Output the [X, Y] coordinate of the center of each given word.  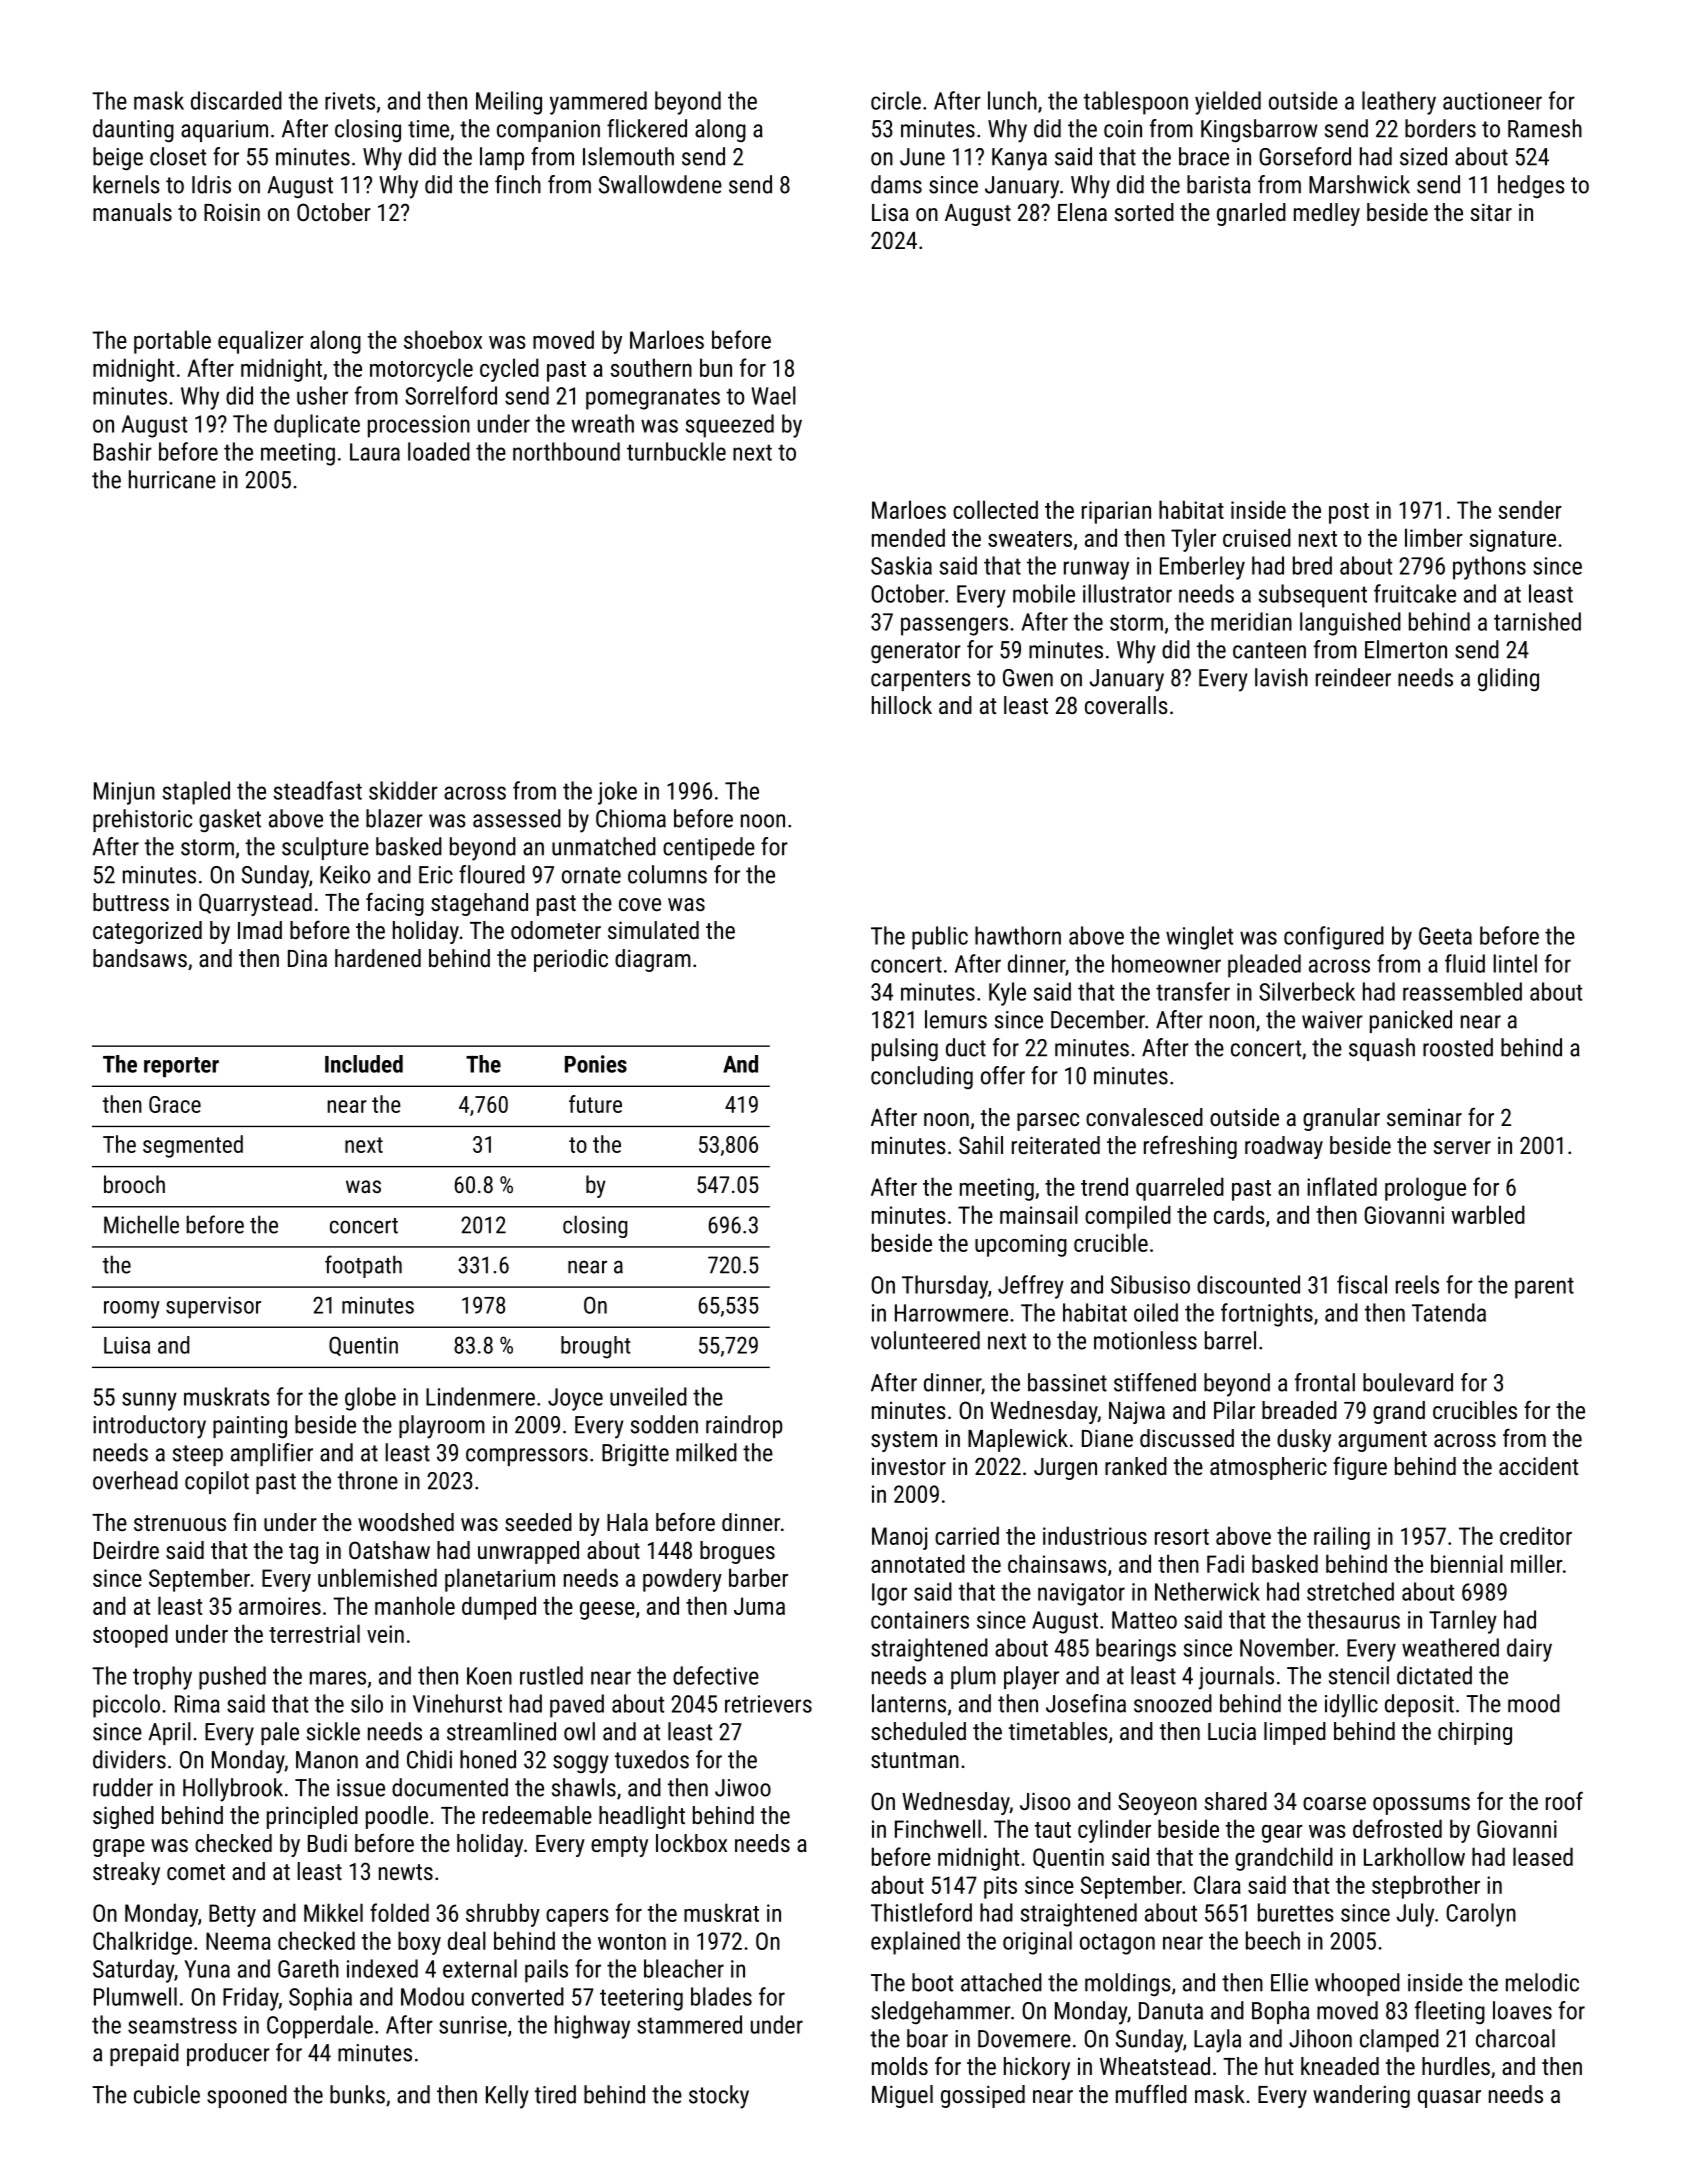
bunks [357, 2094]
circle [896, 100]
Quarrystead [255, 904]
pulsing [905, 1049]
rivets [350, 101]
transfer [1193, 991]
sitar [1491, 212]
